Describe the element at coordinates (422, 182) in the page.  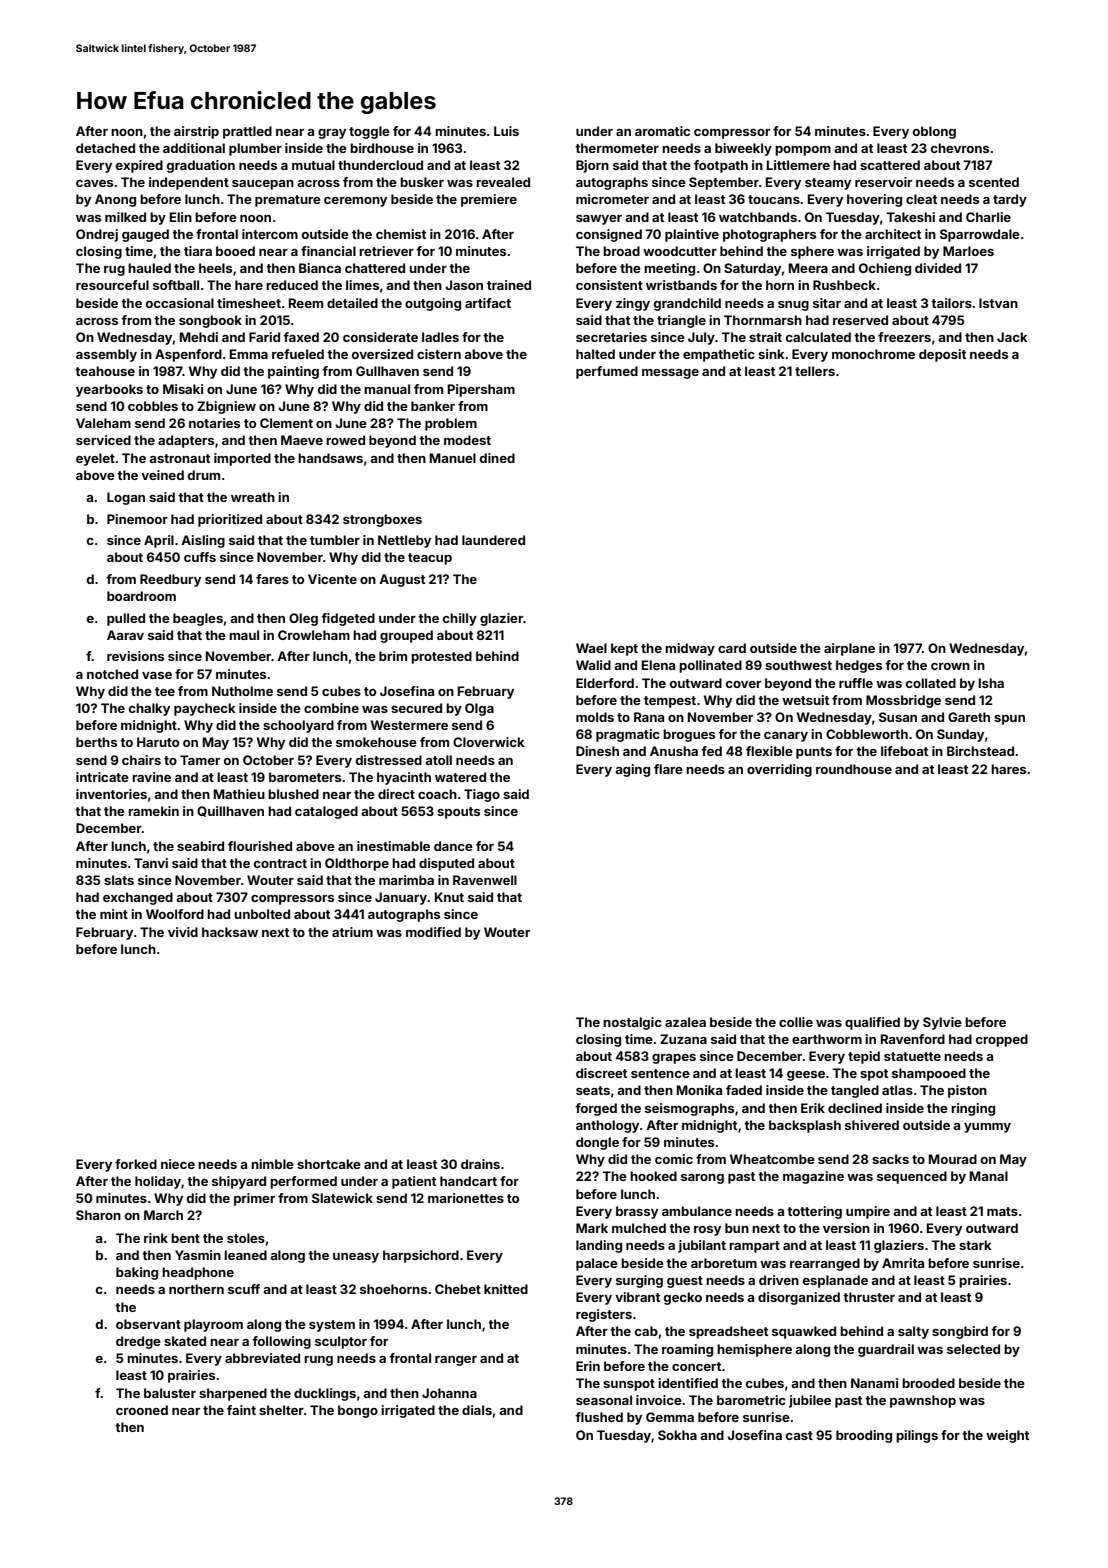
I see `busker` at that location.
